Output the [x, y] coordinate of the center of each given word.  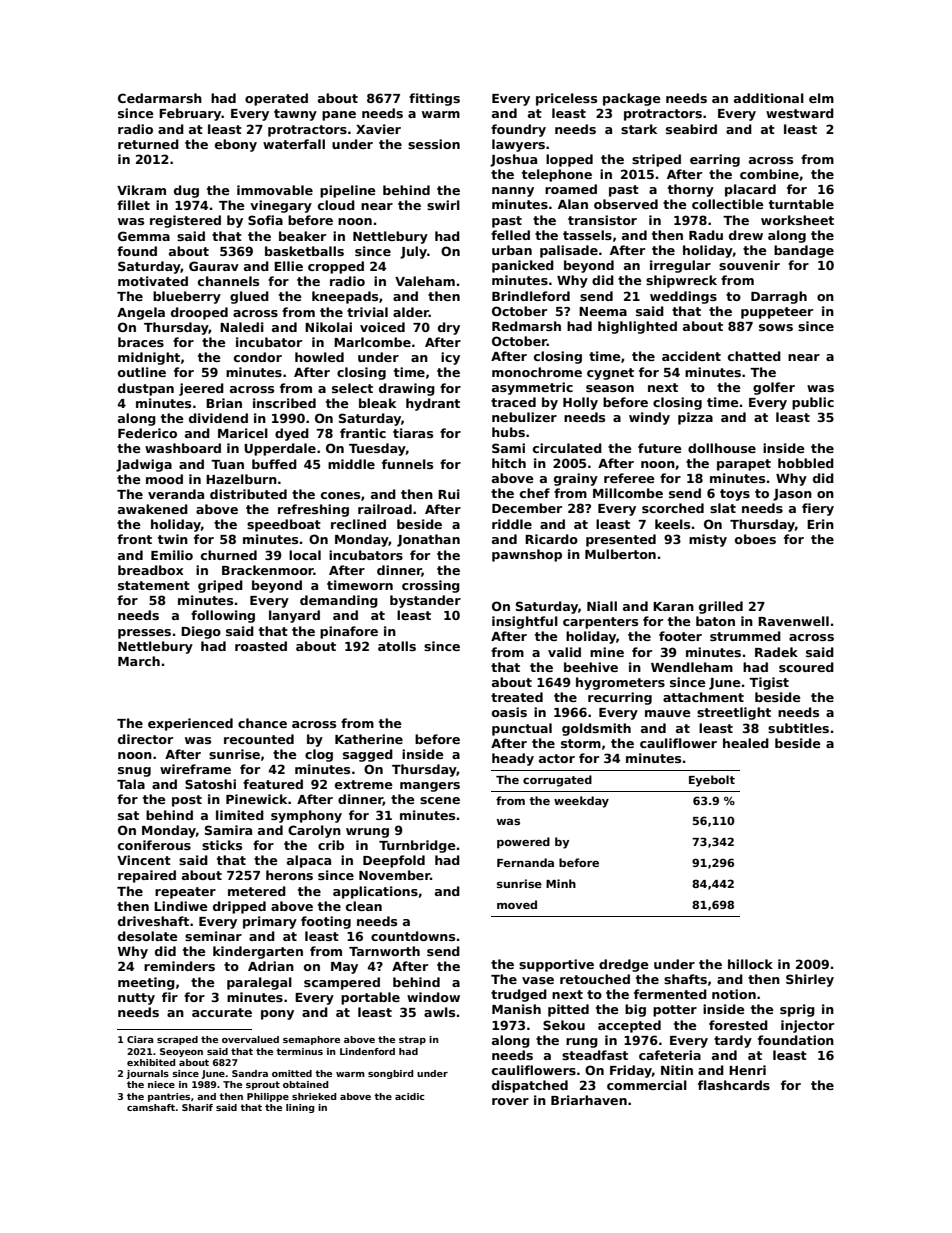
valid [564, 652]
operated [276, 99]
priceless [566, 99]
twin [173, 539]
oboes [755, 539]
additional [769, 98]
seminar [213, 936]
